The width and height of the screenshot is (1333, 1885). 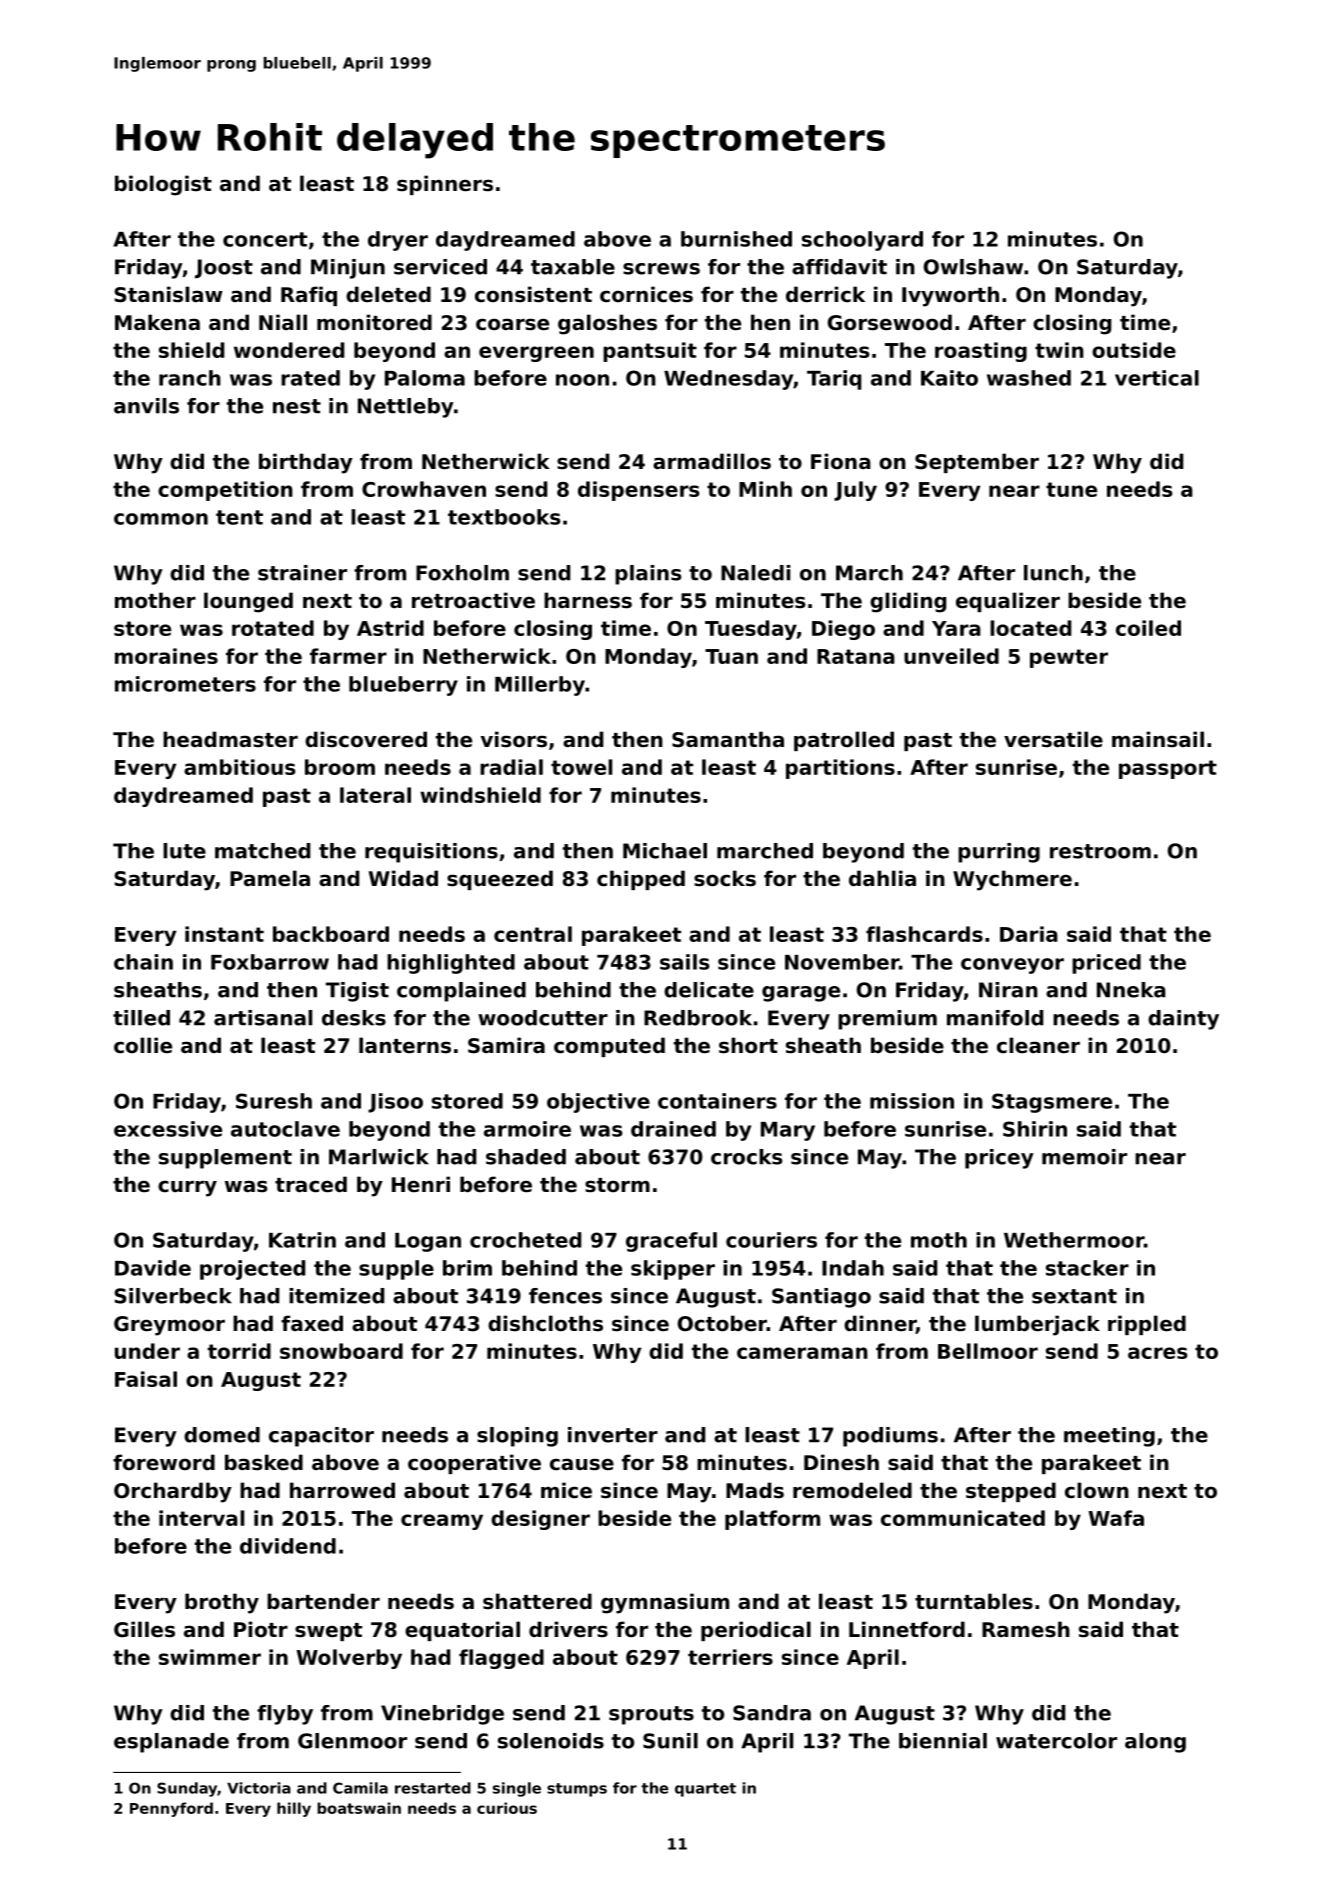 What do you see at coordinates (665, 1603) in the screenshot?
I see `gymnasium` at bounding box center [665, 1603].
